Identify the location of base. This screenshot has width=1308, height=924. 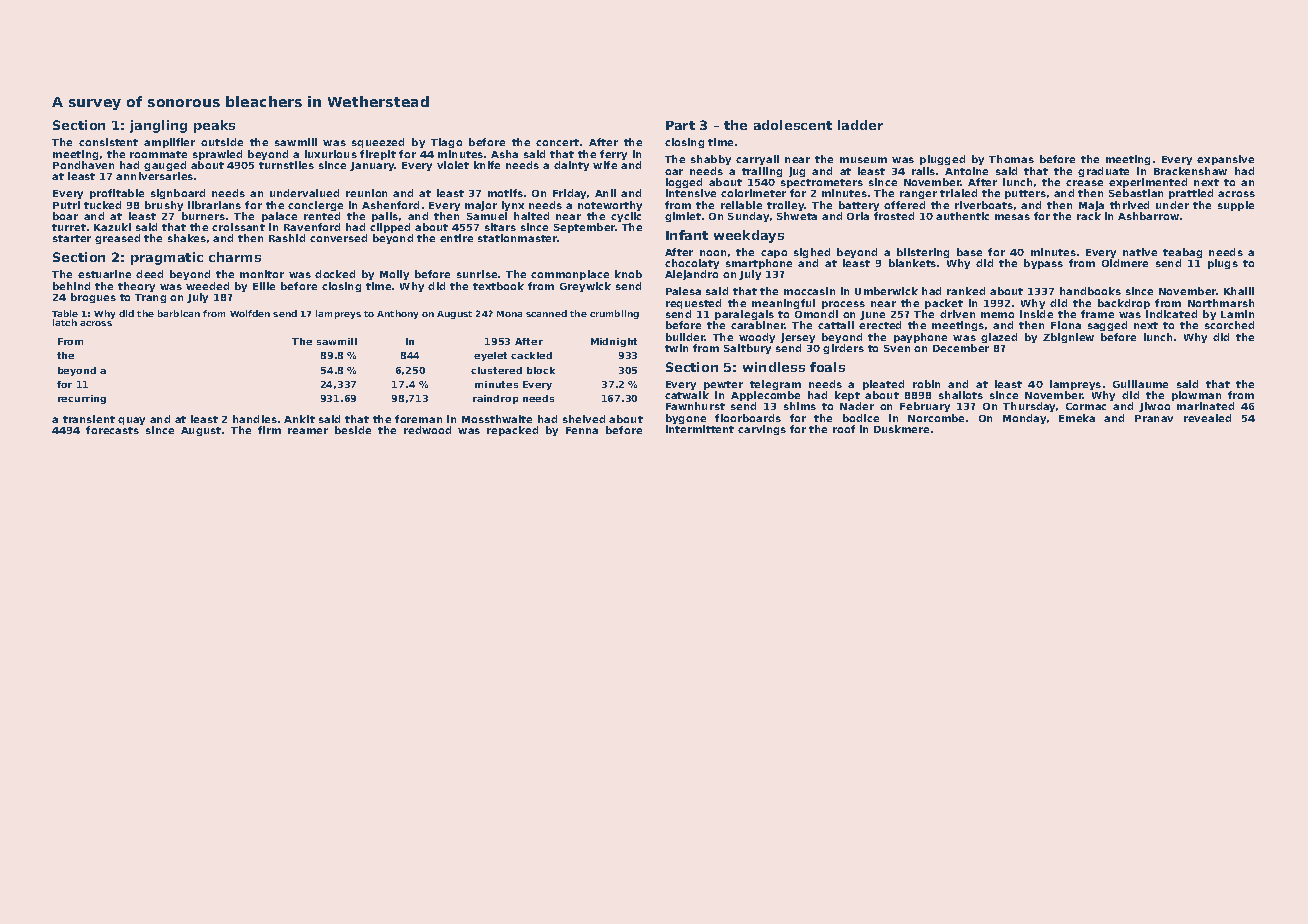
(969, 252).
